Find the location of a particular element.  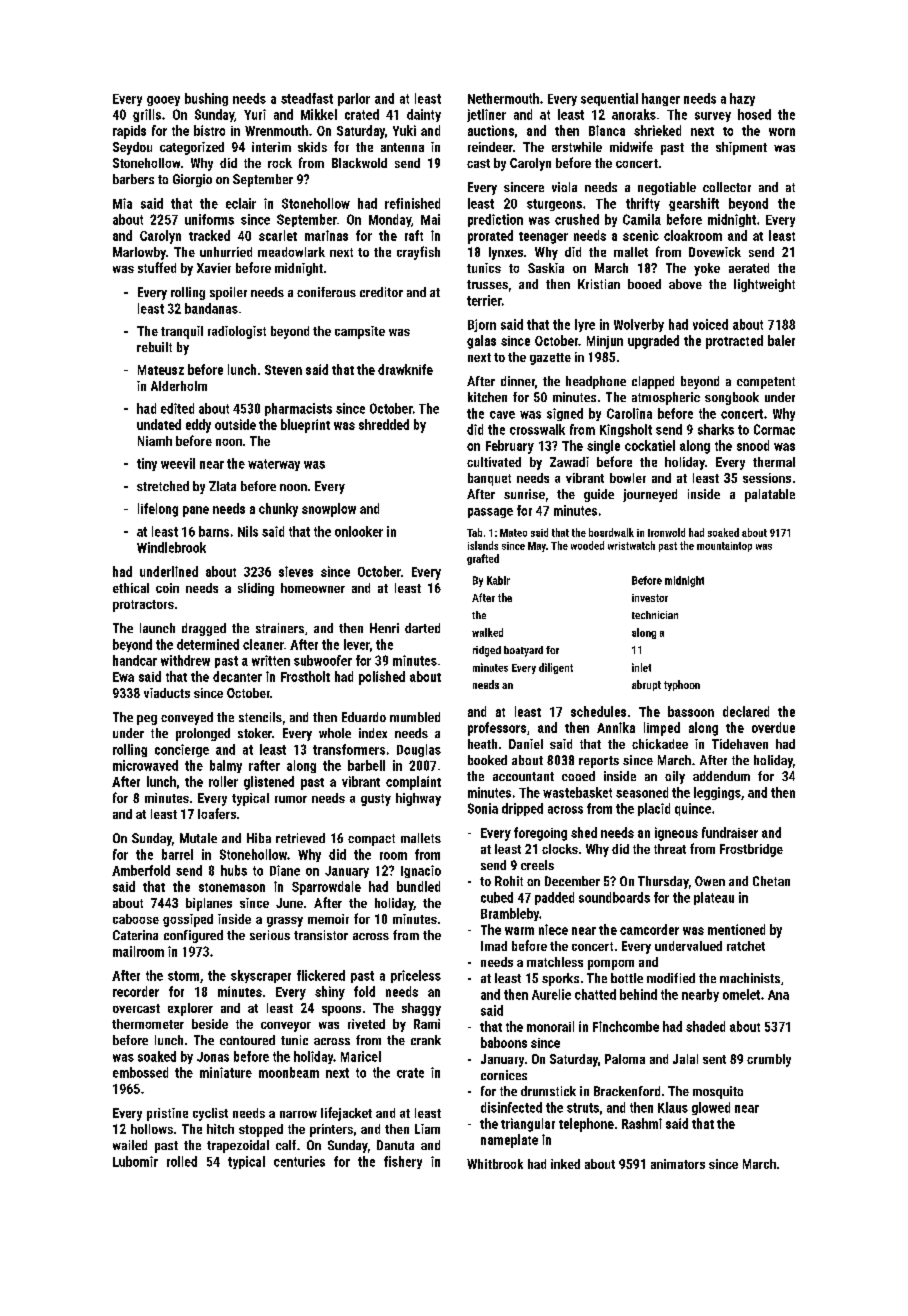

midwife is located at coordinates (631, 146).
